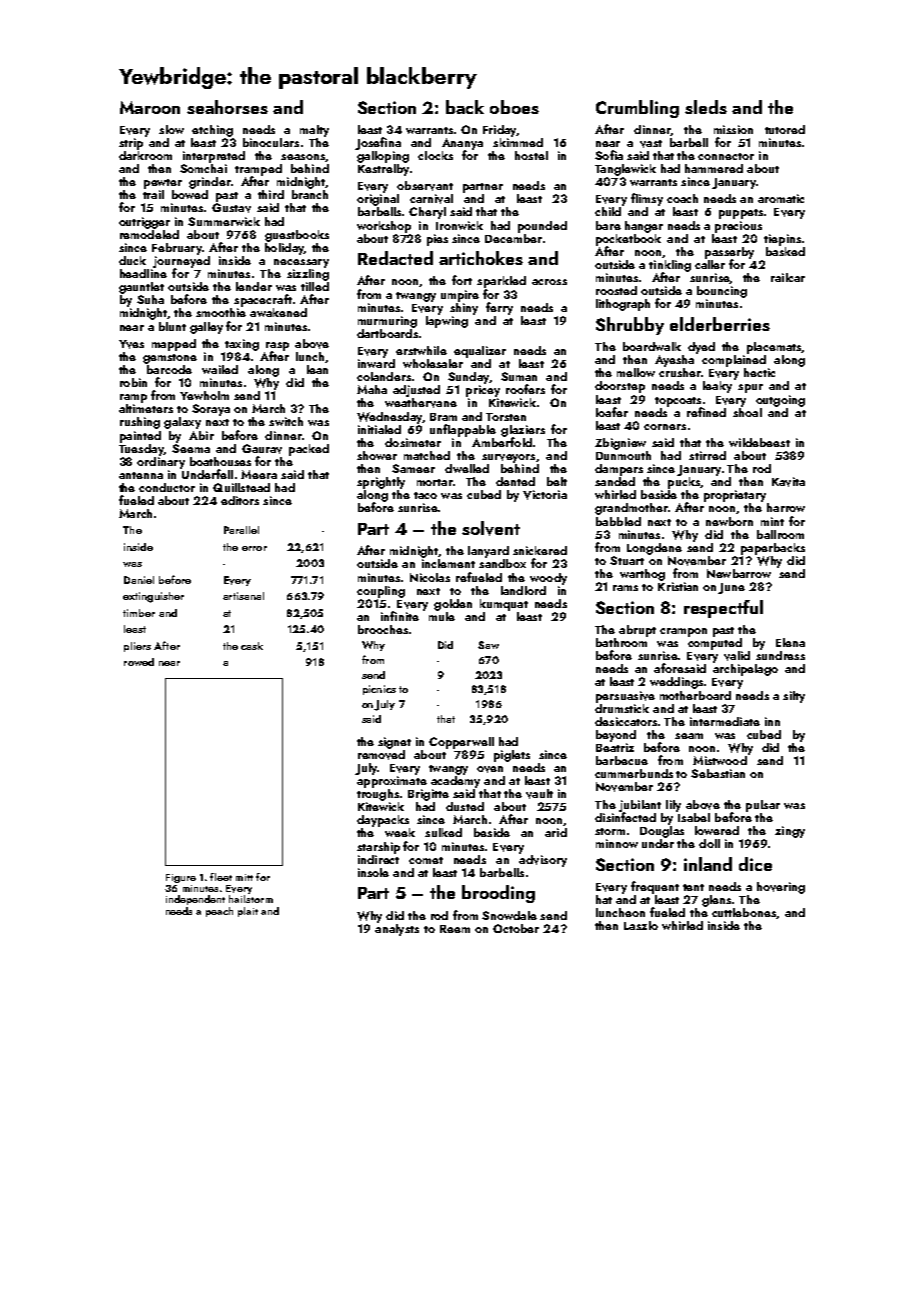 Image resolution: width=924 pixels, height=1308 pixels. I want to click on adjusted, so click(416, 391).
